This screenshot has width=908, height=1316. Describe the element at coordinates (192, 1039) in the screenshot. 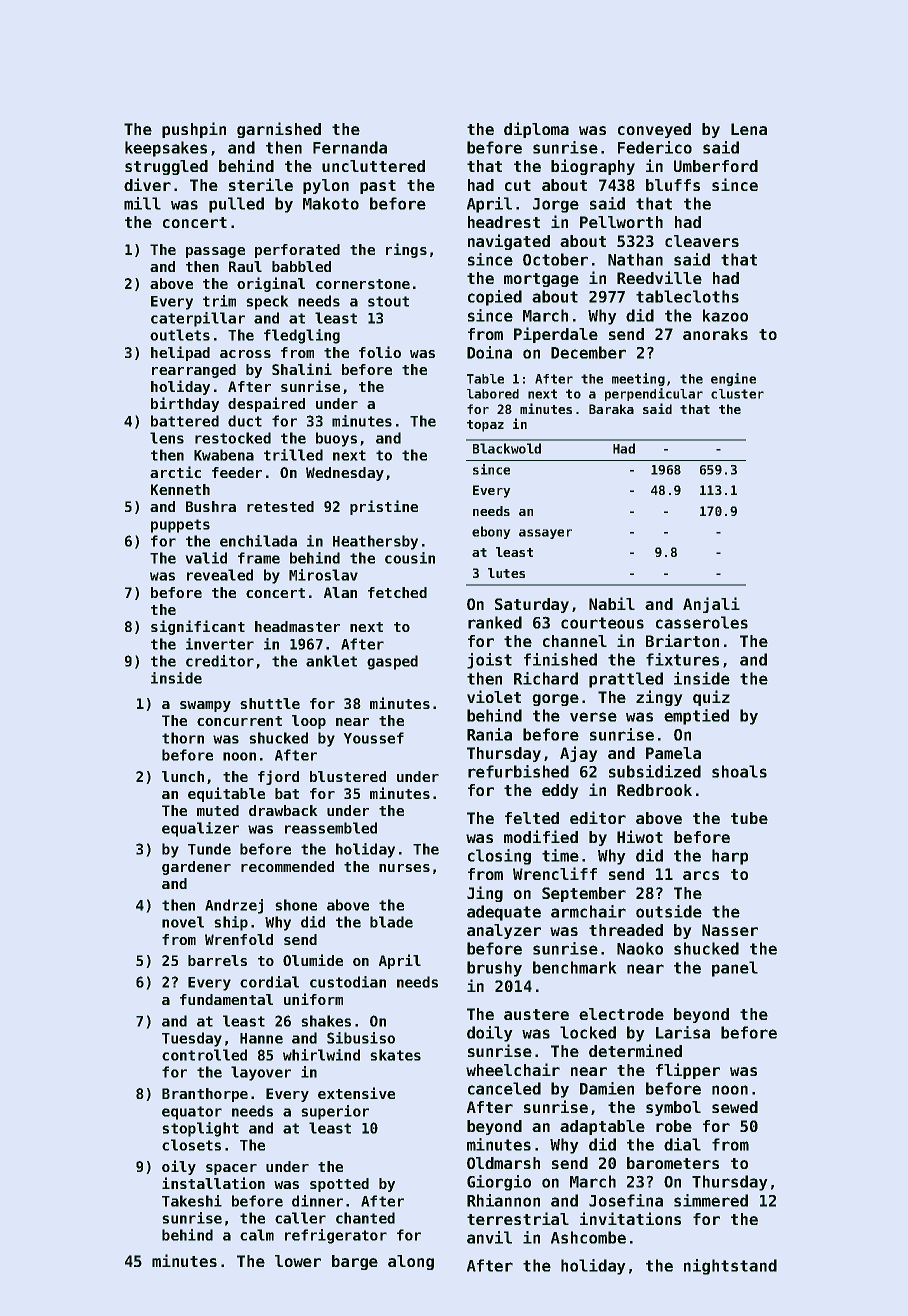

I see `Tuesday` at that location.
